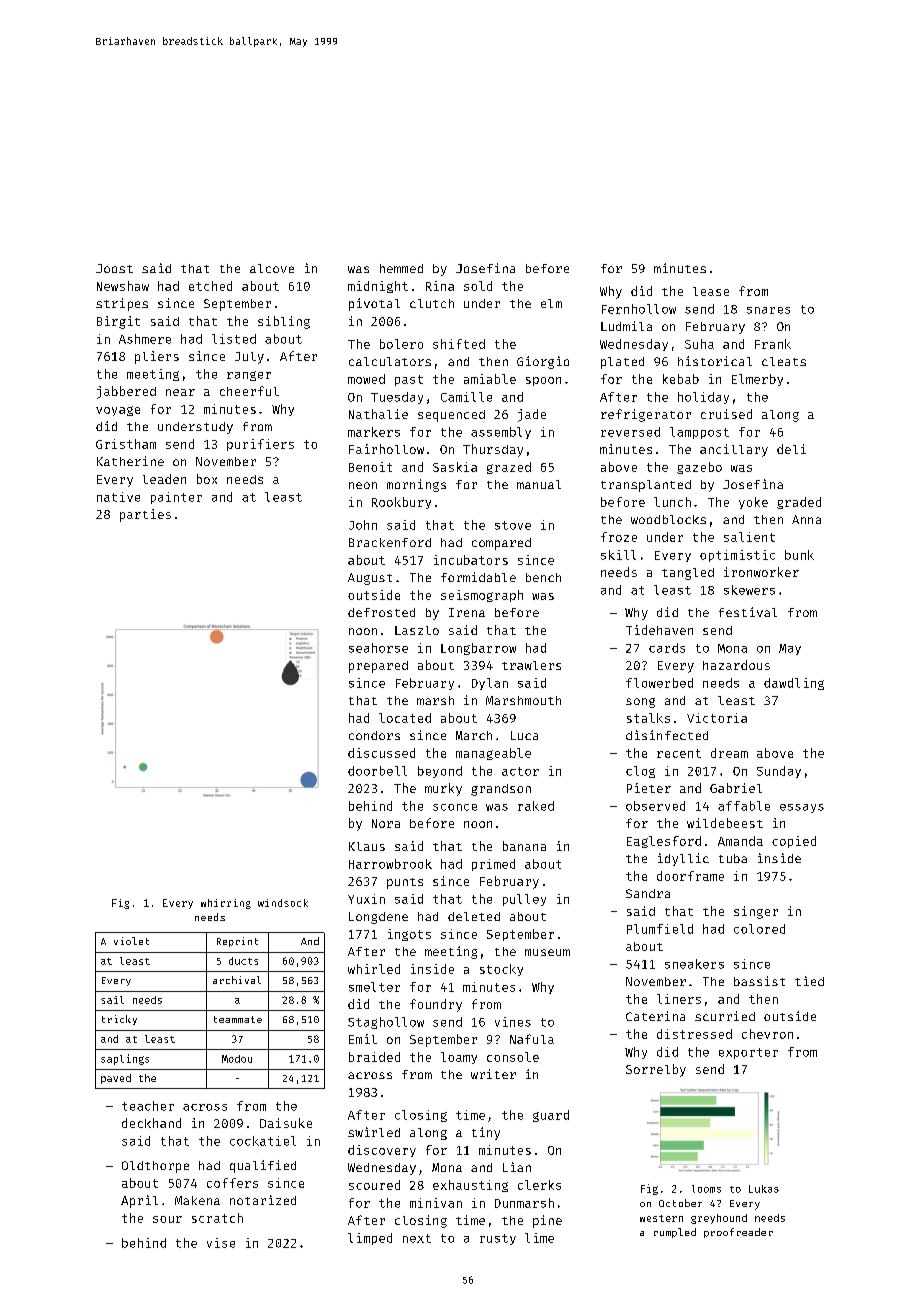 The image size is (924, 1308). I want to click on affable, so click(744, 806).
